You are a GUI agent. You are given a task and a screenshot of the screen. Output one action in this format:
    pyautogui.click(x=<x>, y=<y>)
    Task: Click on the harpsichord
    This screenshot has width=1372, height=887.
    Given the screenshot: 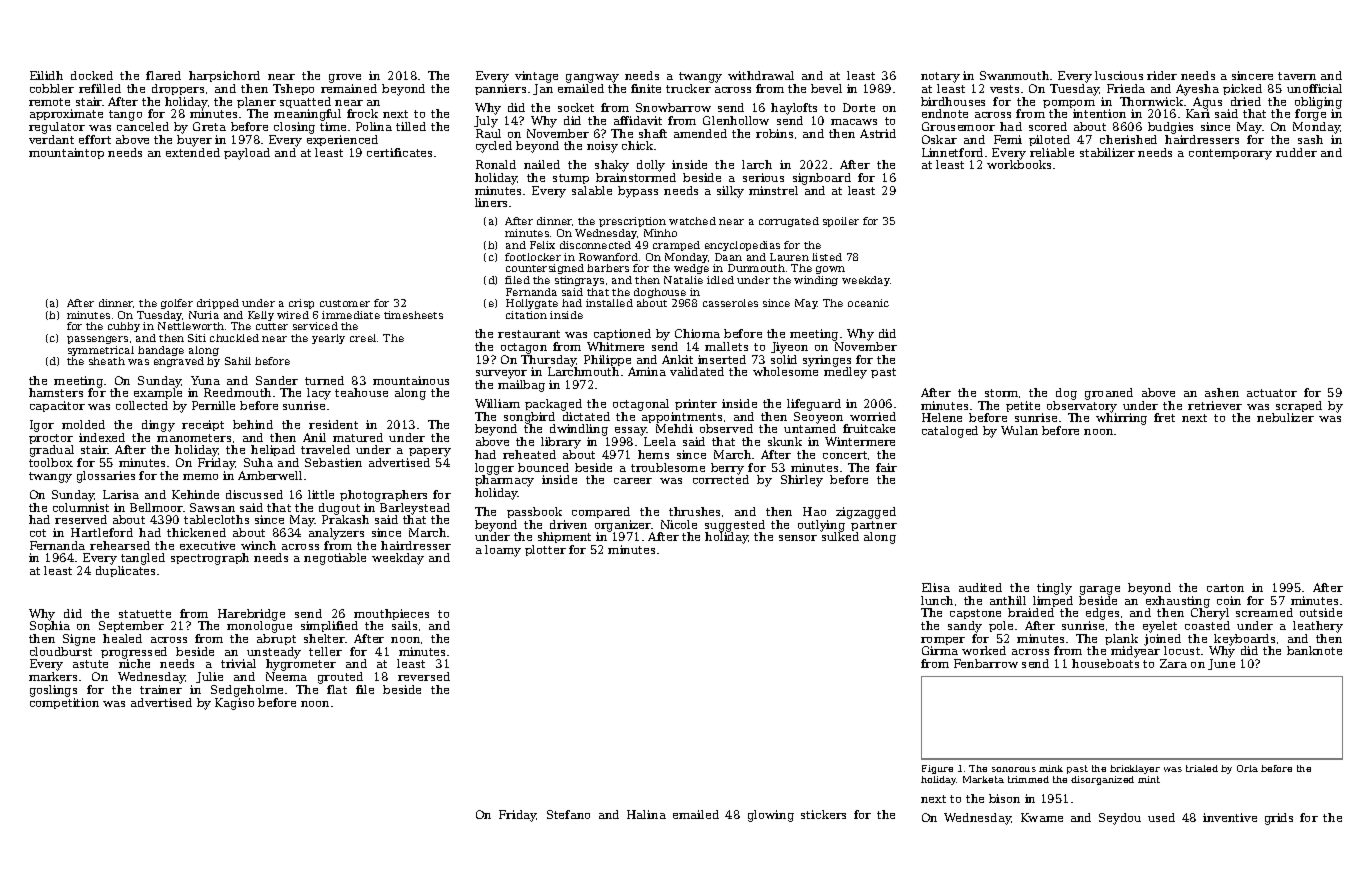 What is the action you would take?
    pyautogui.click(x=224, y=76)
